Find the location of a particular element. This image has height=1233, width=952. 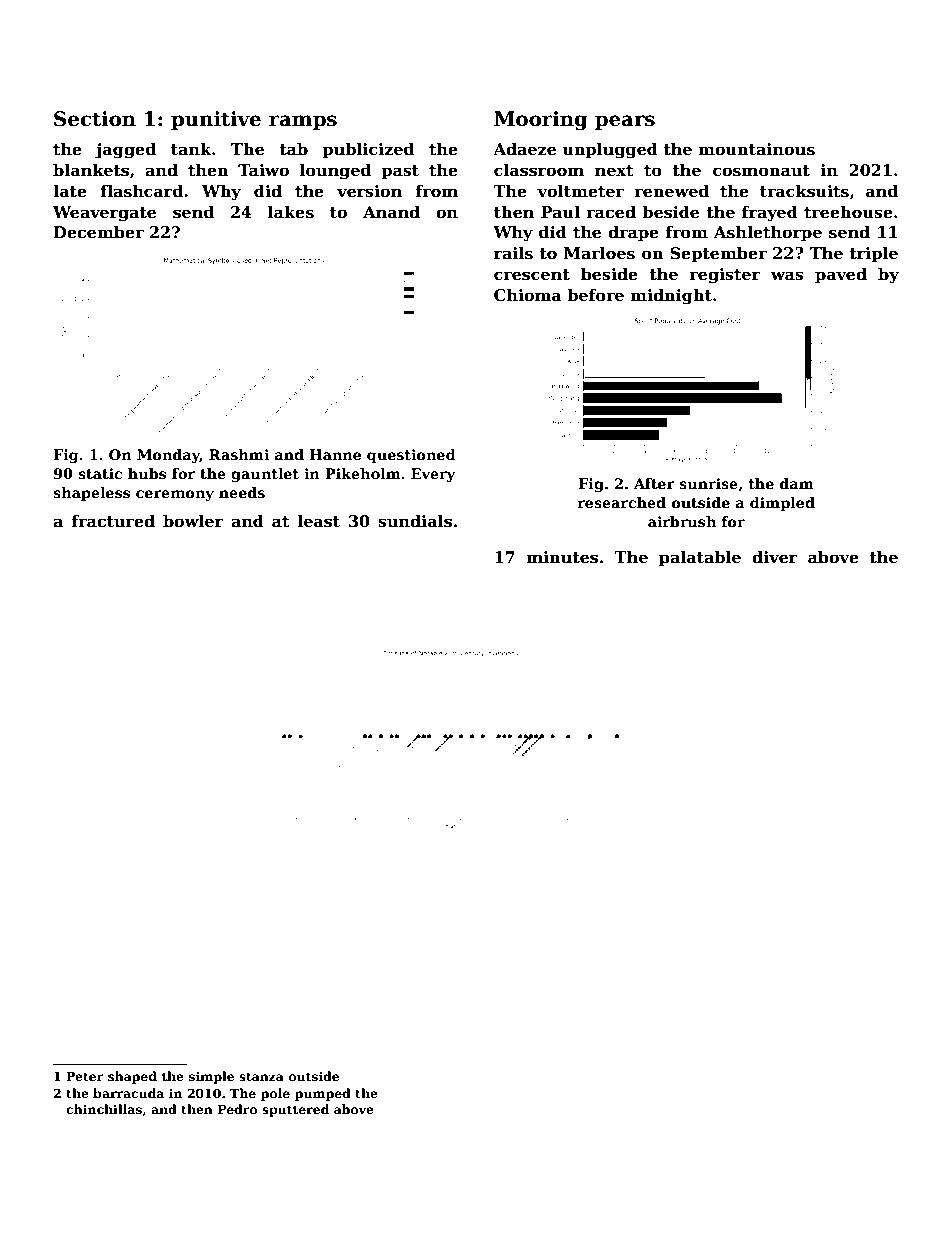

shapeless is located at coordinates (91, 494).
